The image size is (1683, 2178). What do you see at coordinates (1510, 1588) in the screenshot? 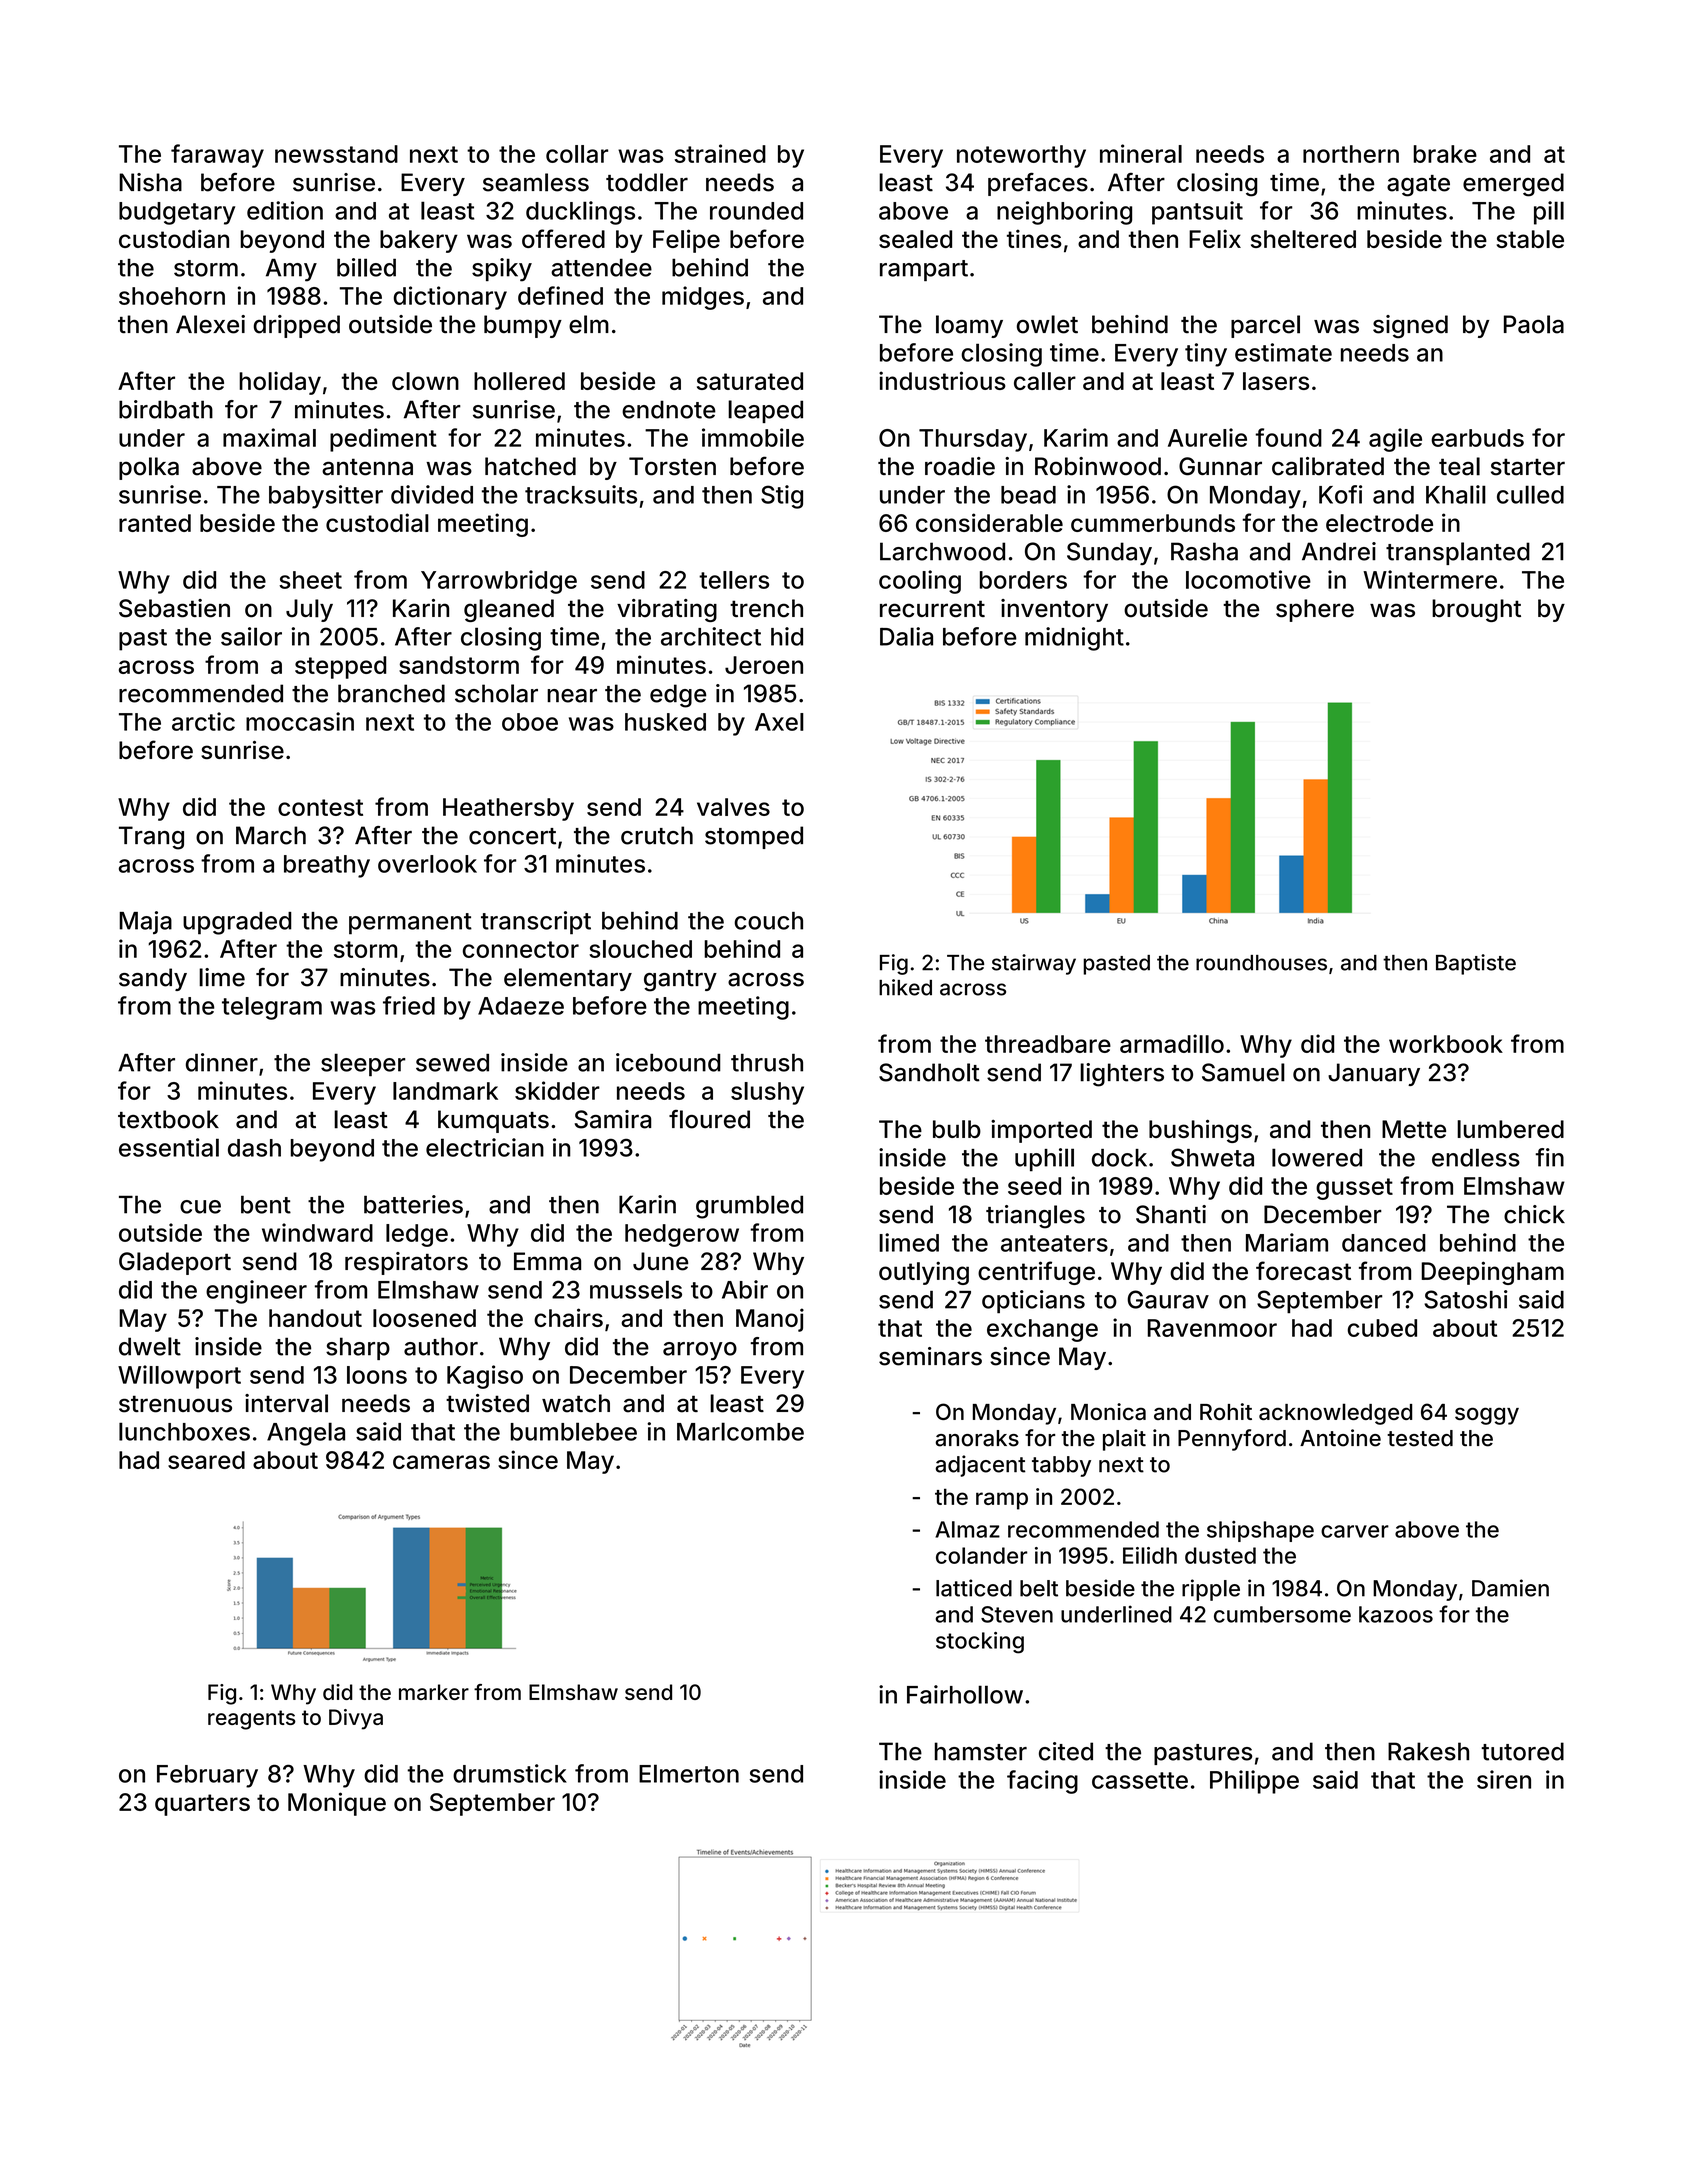
I see `Damien` at bounding box center [1510, 1588].
